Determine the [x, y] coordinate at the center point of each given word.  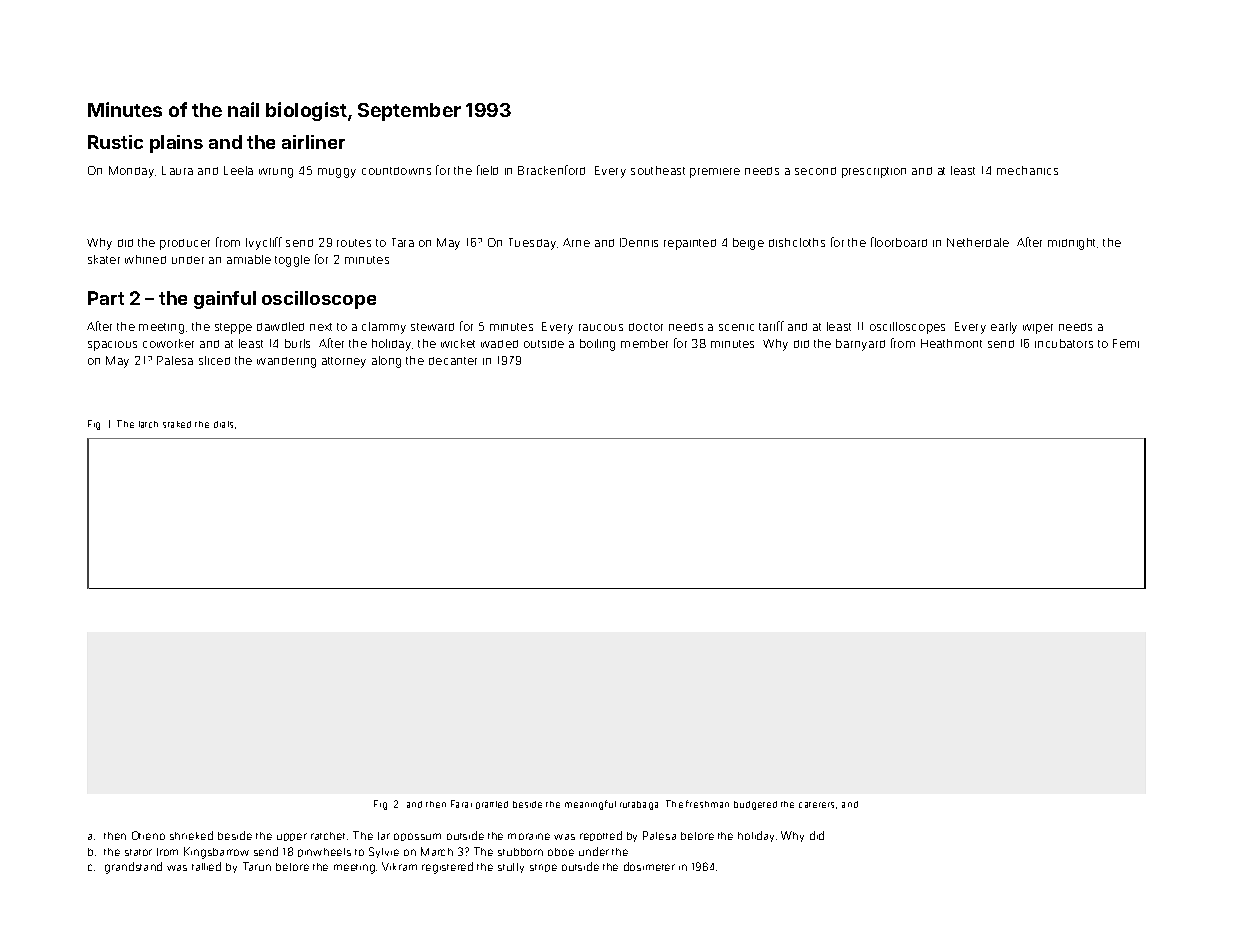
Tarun [257, 866]
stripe [543, 868]
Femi [1126, 343]
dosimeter [649, 866]
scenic [736, 327]
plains [176, 144]
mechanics [1027, 170]
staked [177, 424]
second [815, 171]
